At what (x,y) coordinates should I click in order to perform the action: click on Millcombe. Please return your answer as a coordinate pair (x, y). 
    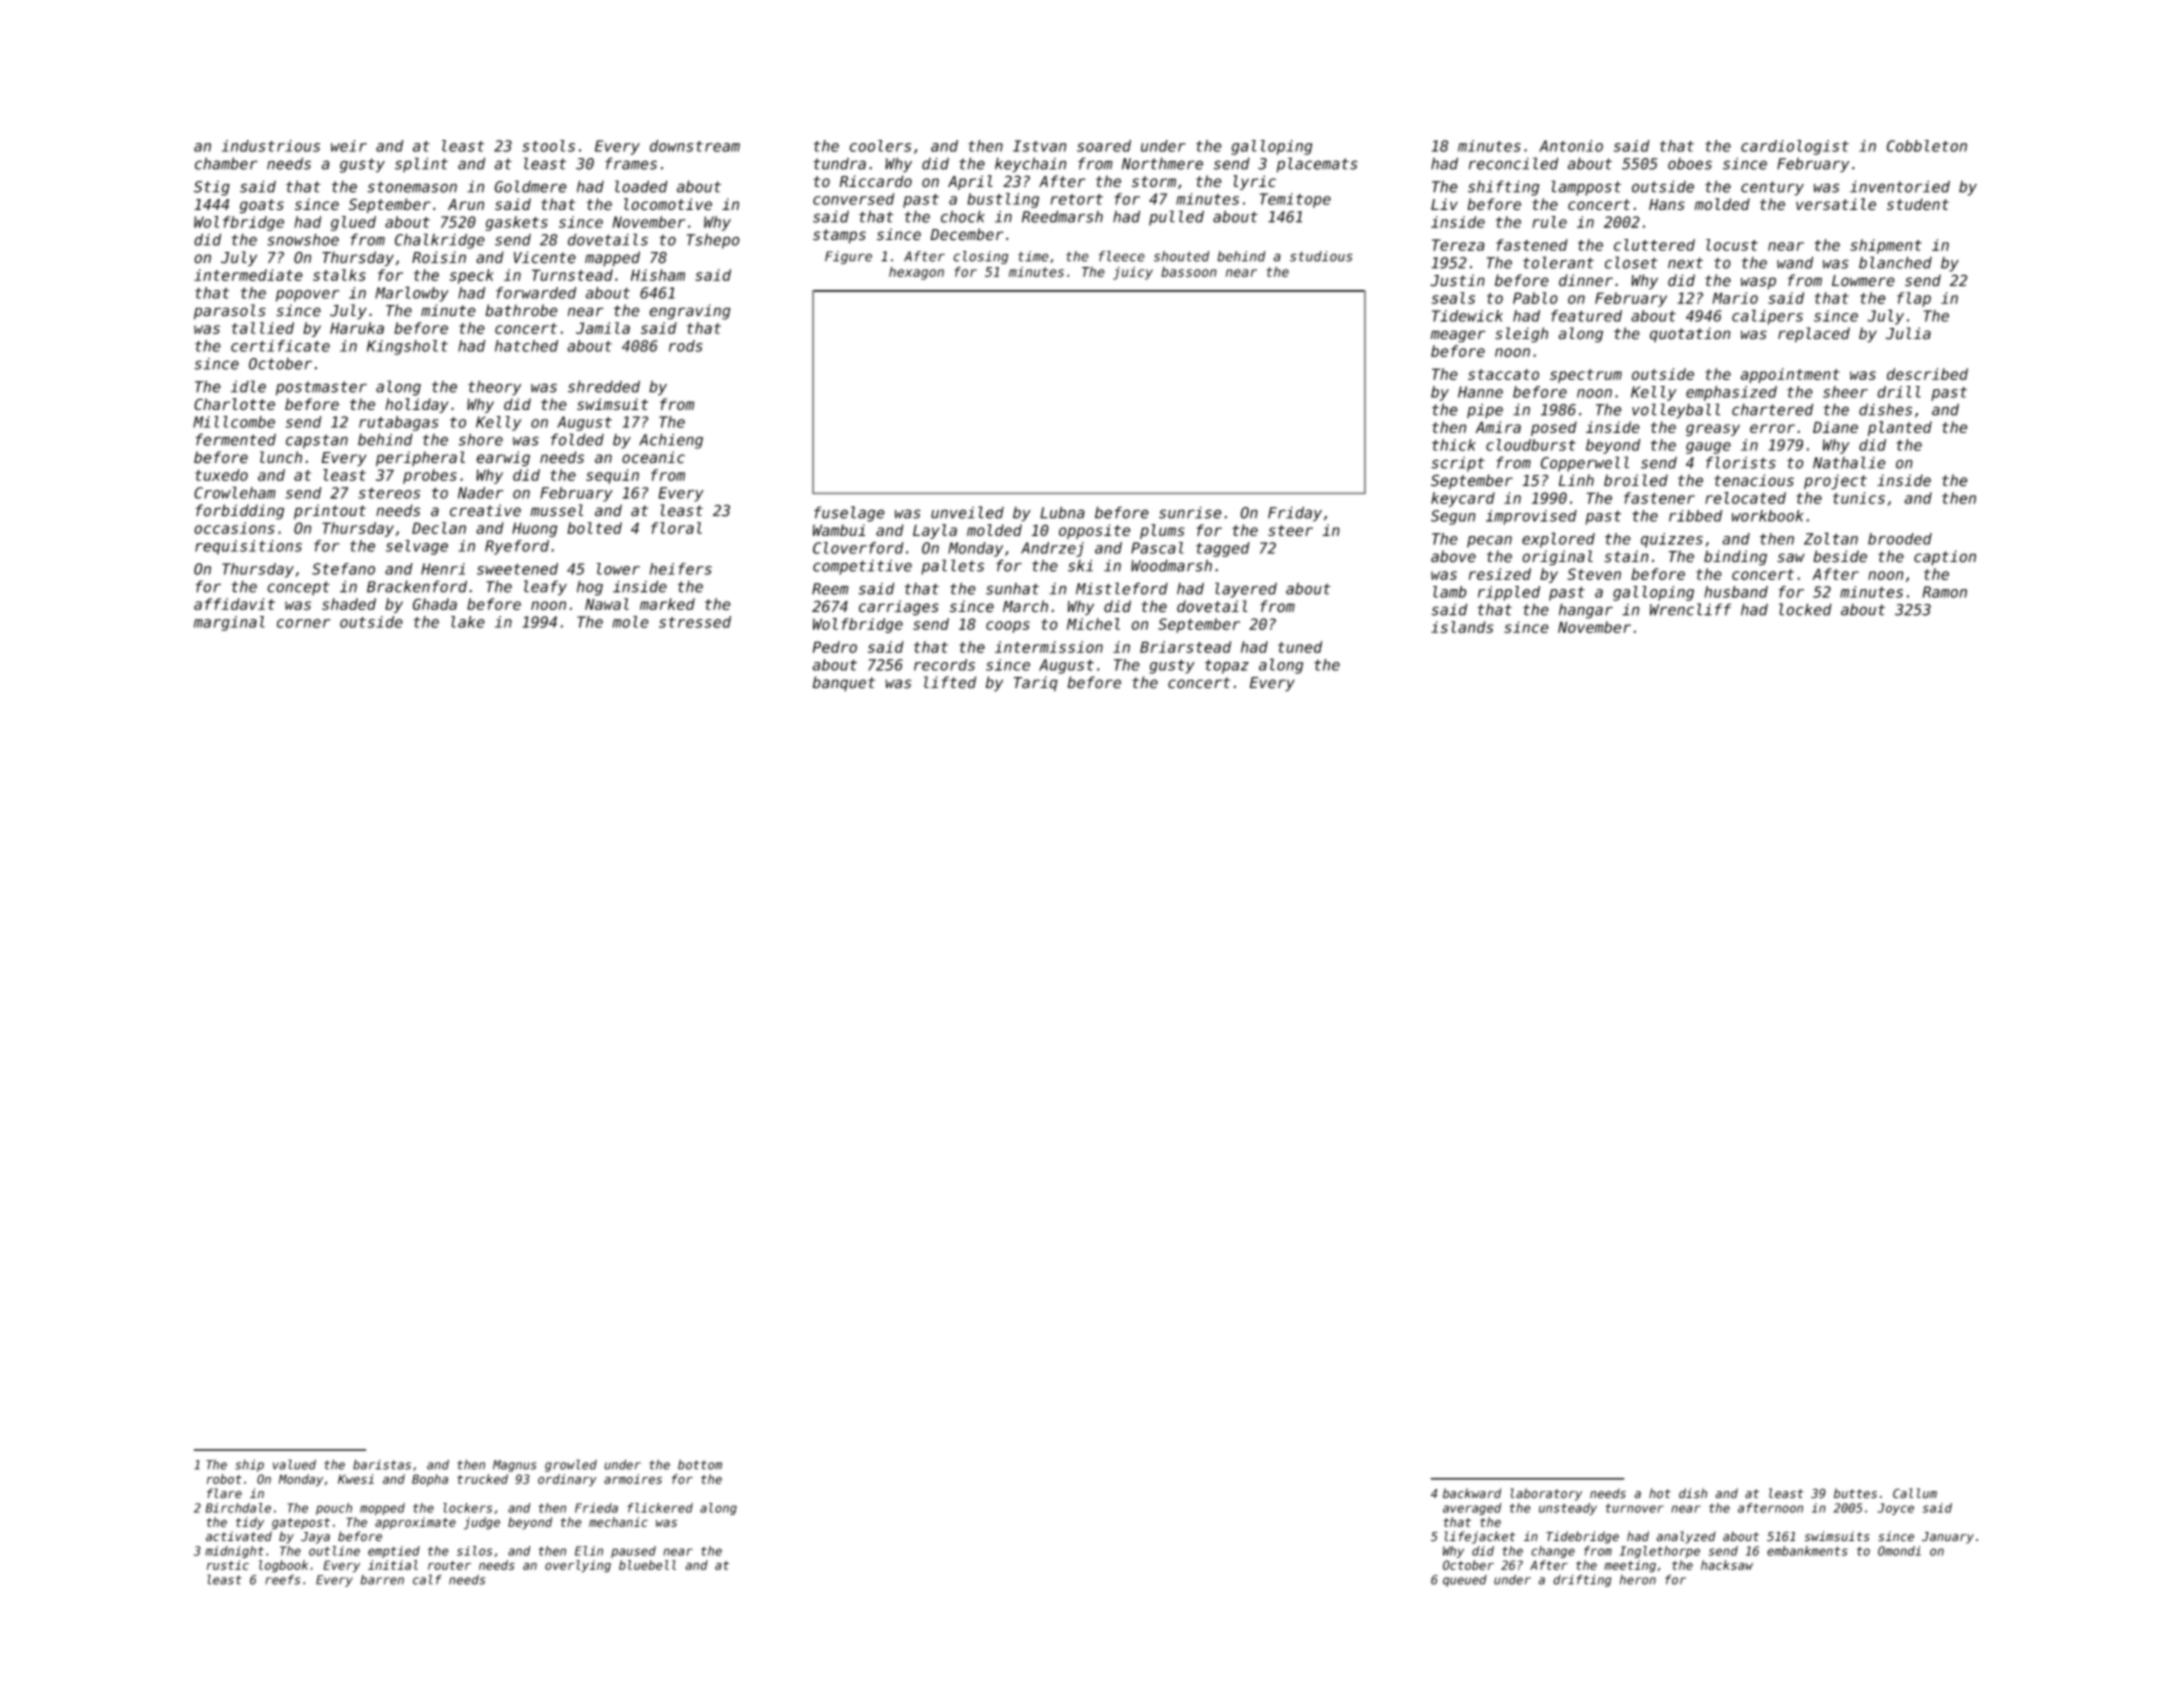
    Looking at the image, I should click on (234, 422).
